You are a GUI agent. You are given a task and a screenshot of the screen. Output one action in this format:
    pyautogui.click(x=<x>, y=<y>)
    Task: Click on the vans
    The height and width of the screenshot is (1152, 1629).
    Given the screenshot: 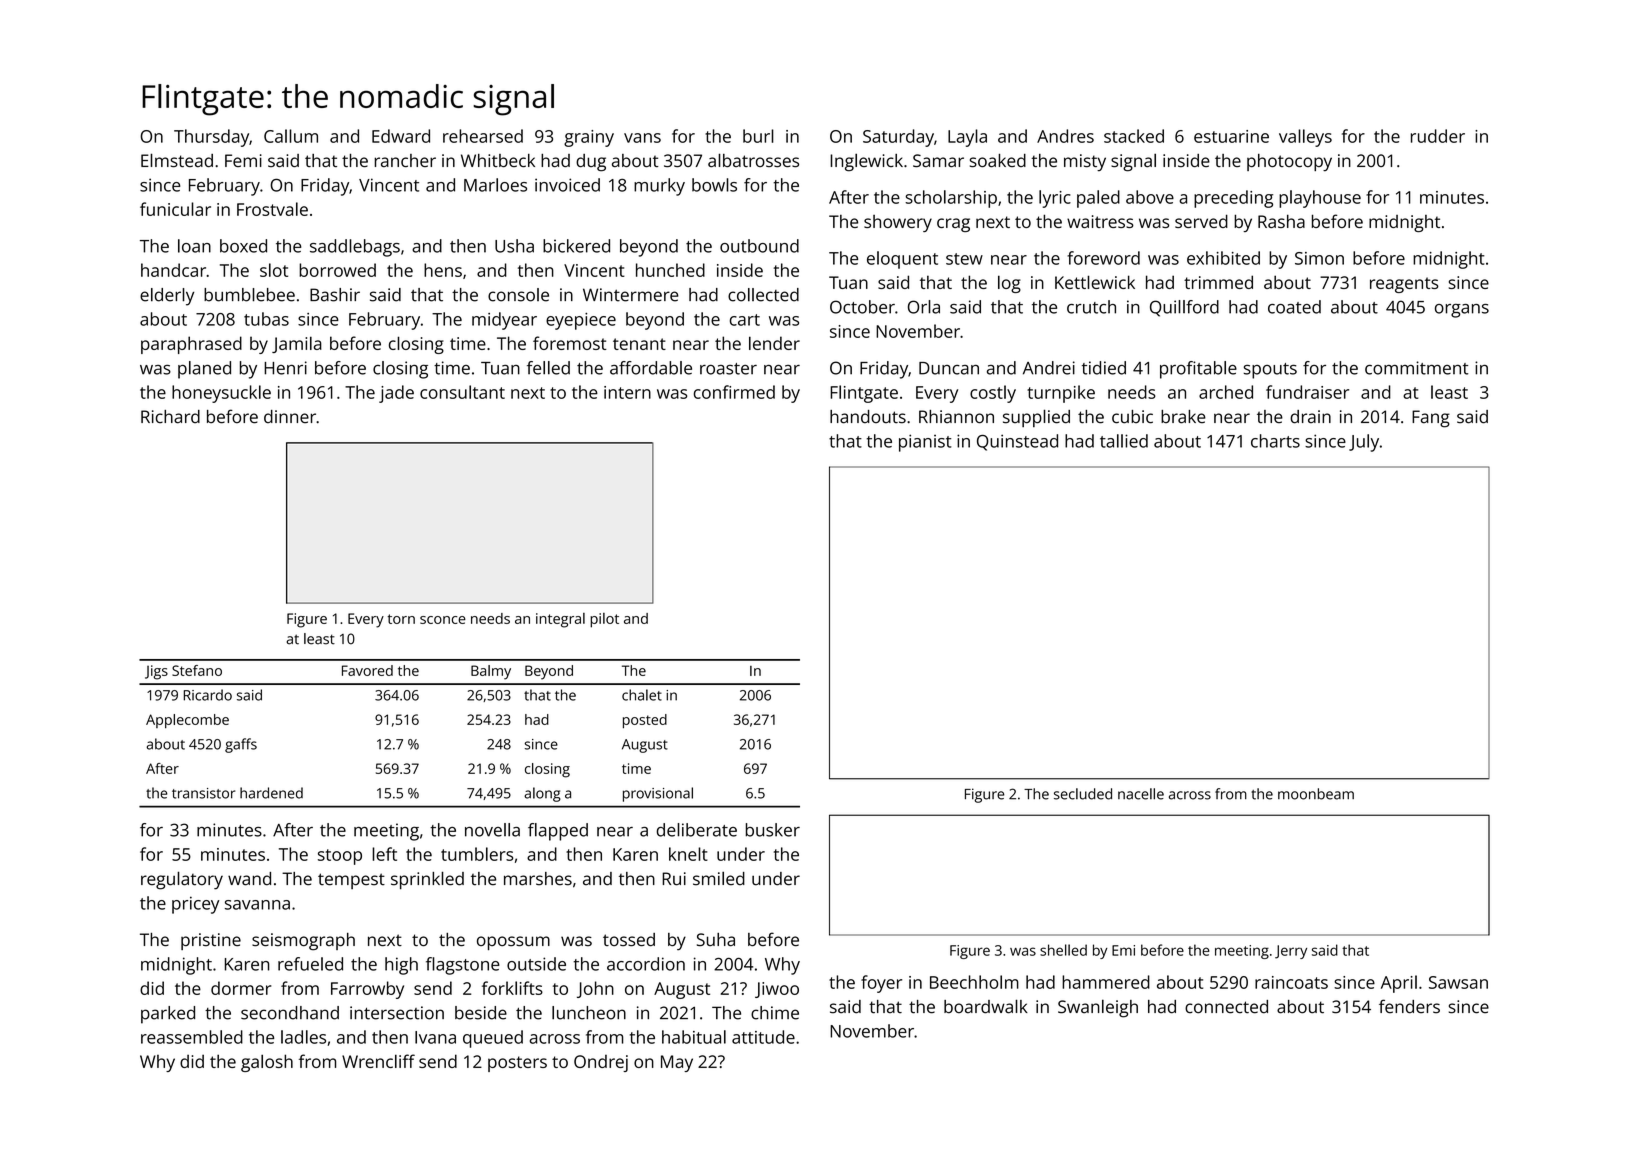 What is the action you would take?
    pyautogui.click(x=642, y=138)
